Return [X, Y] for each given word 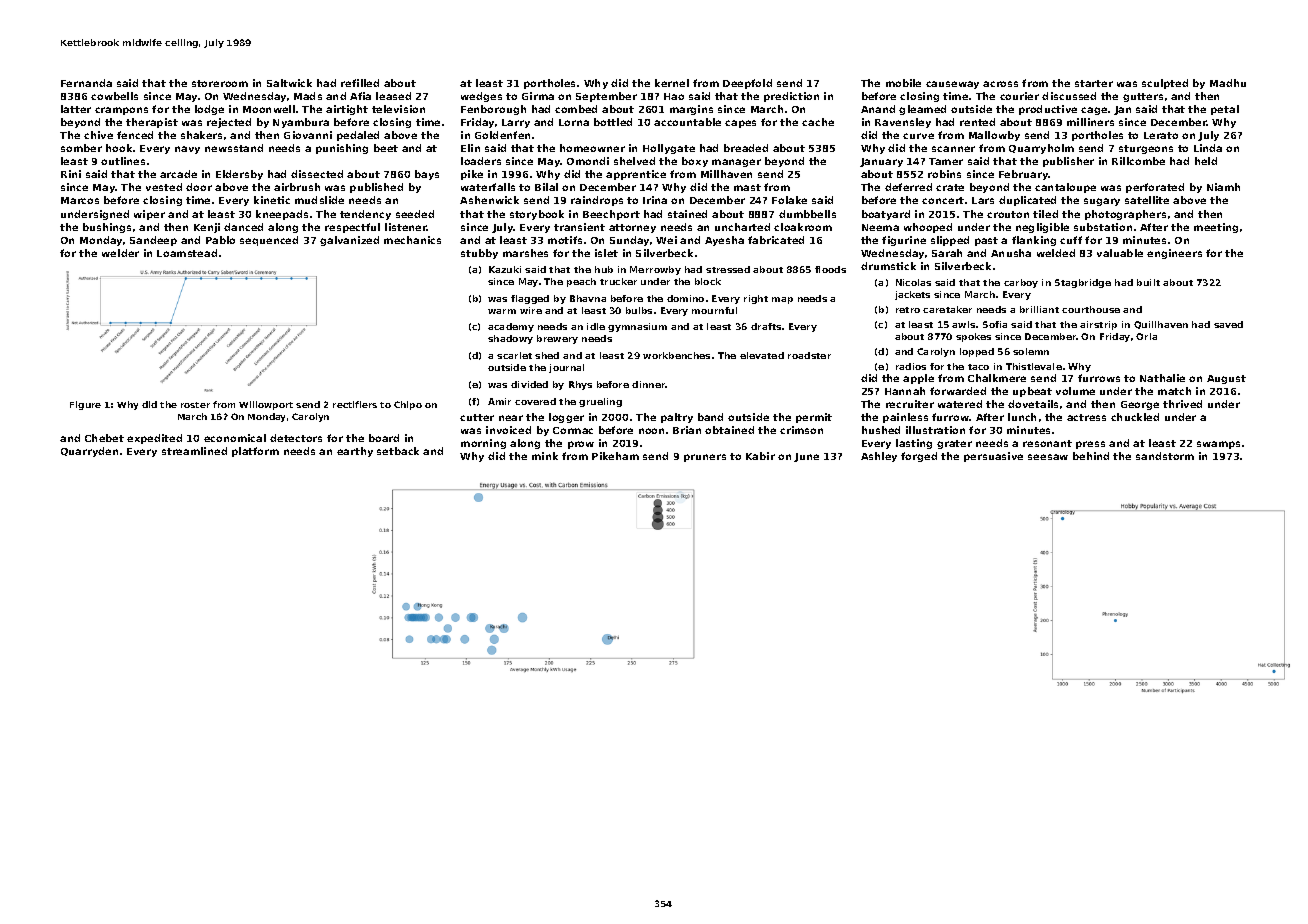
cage [1094, 111]
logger [566, 418]
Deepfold [747, 84]
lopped [977, 352]
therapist [152, 123]
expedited [154, 439]
